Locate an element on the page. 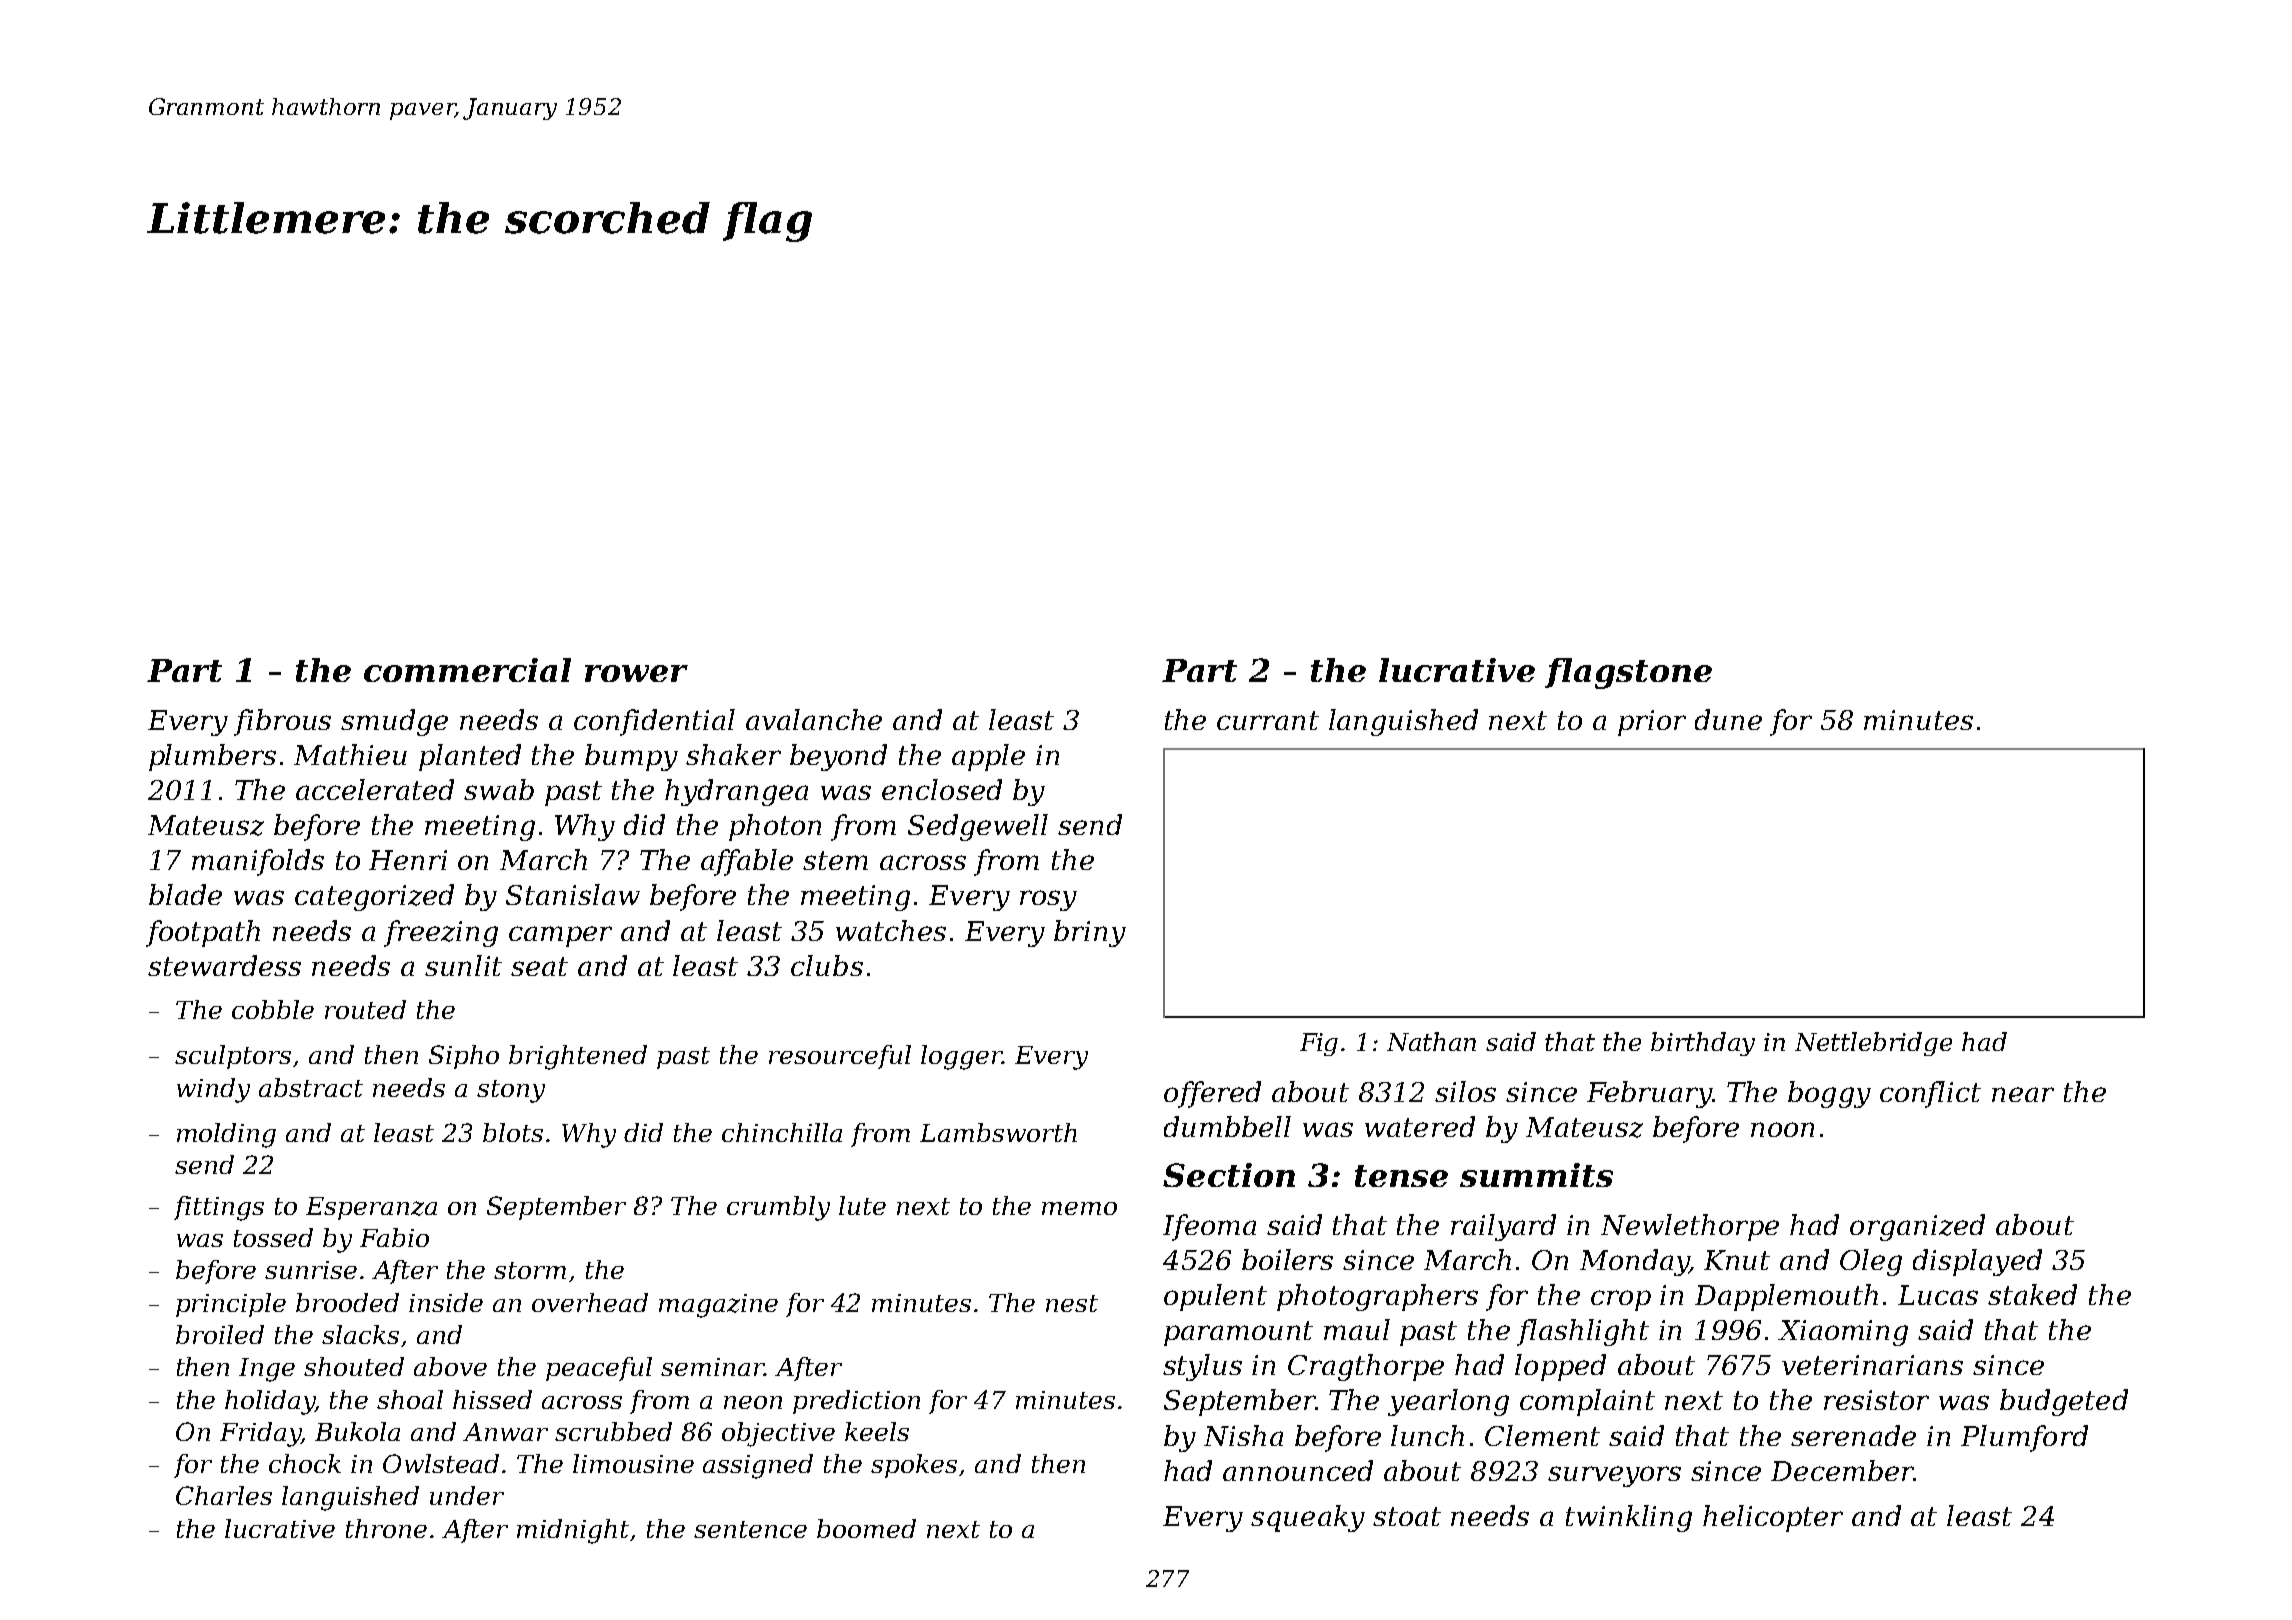 This page has width=2292, height=1620. Charles is located at coordinates (224, 1495).
